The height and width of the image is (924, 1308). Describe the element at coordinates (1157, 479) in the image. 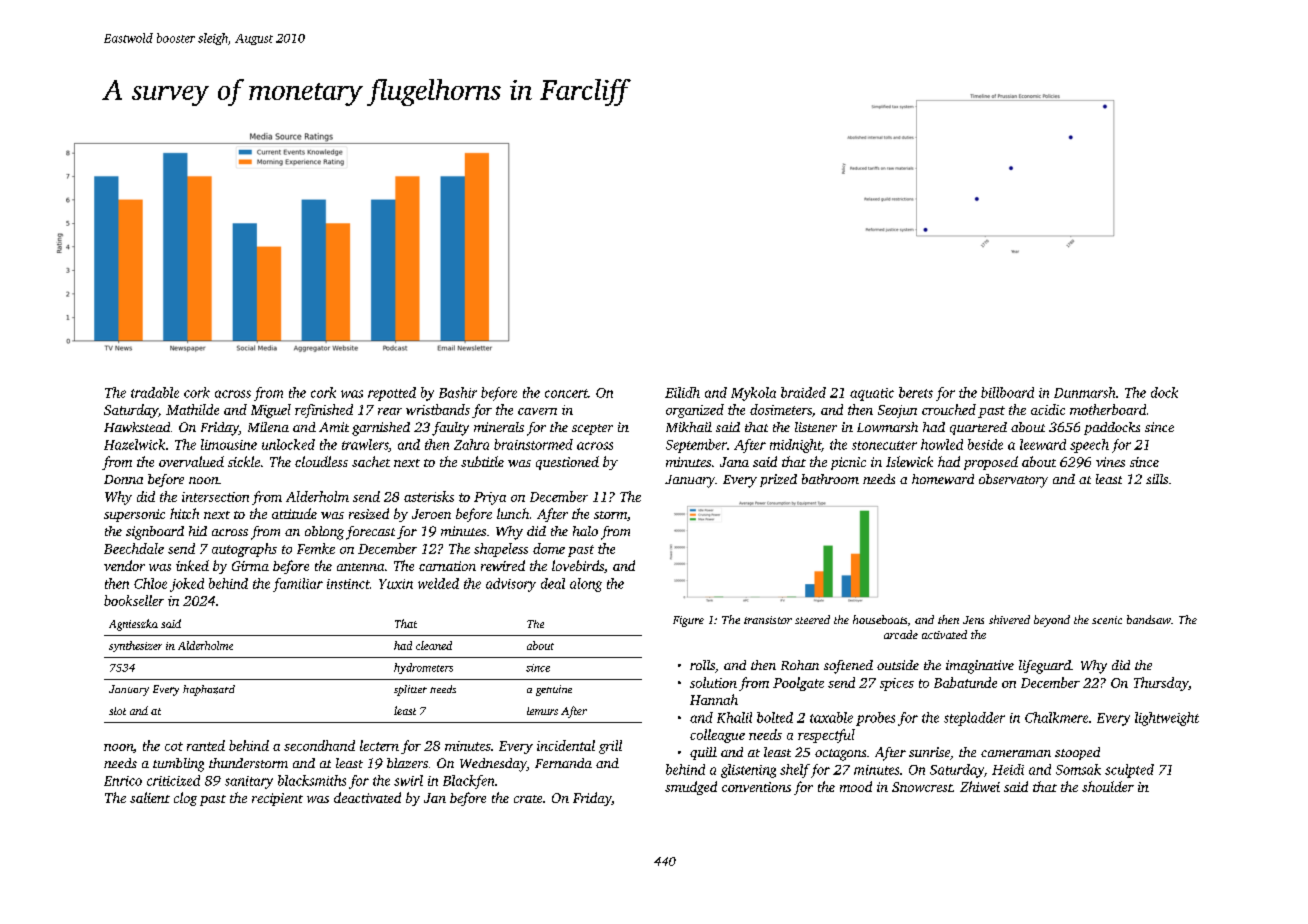

I see `sills` at that location.
